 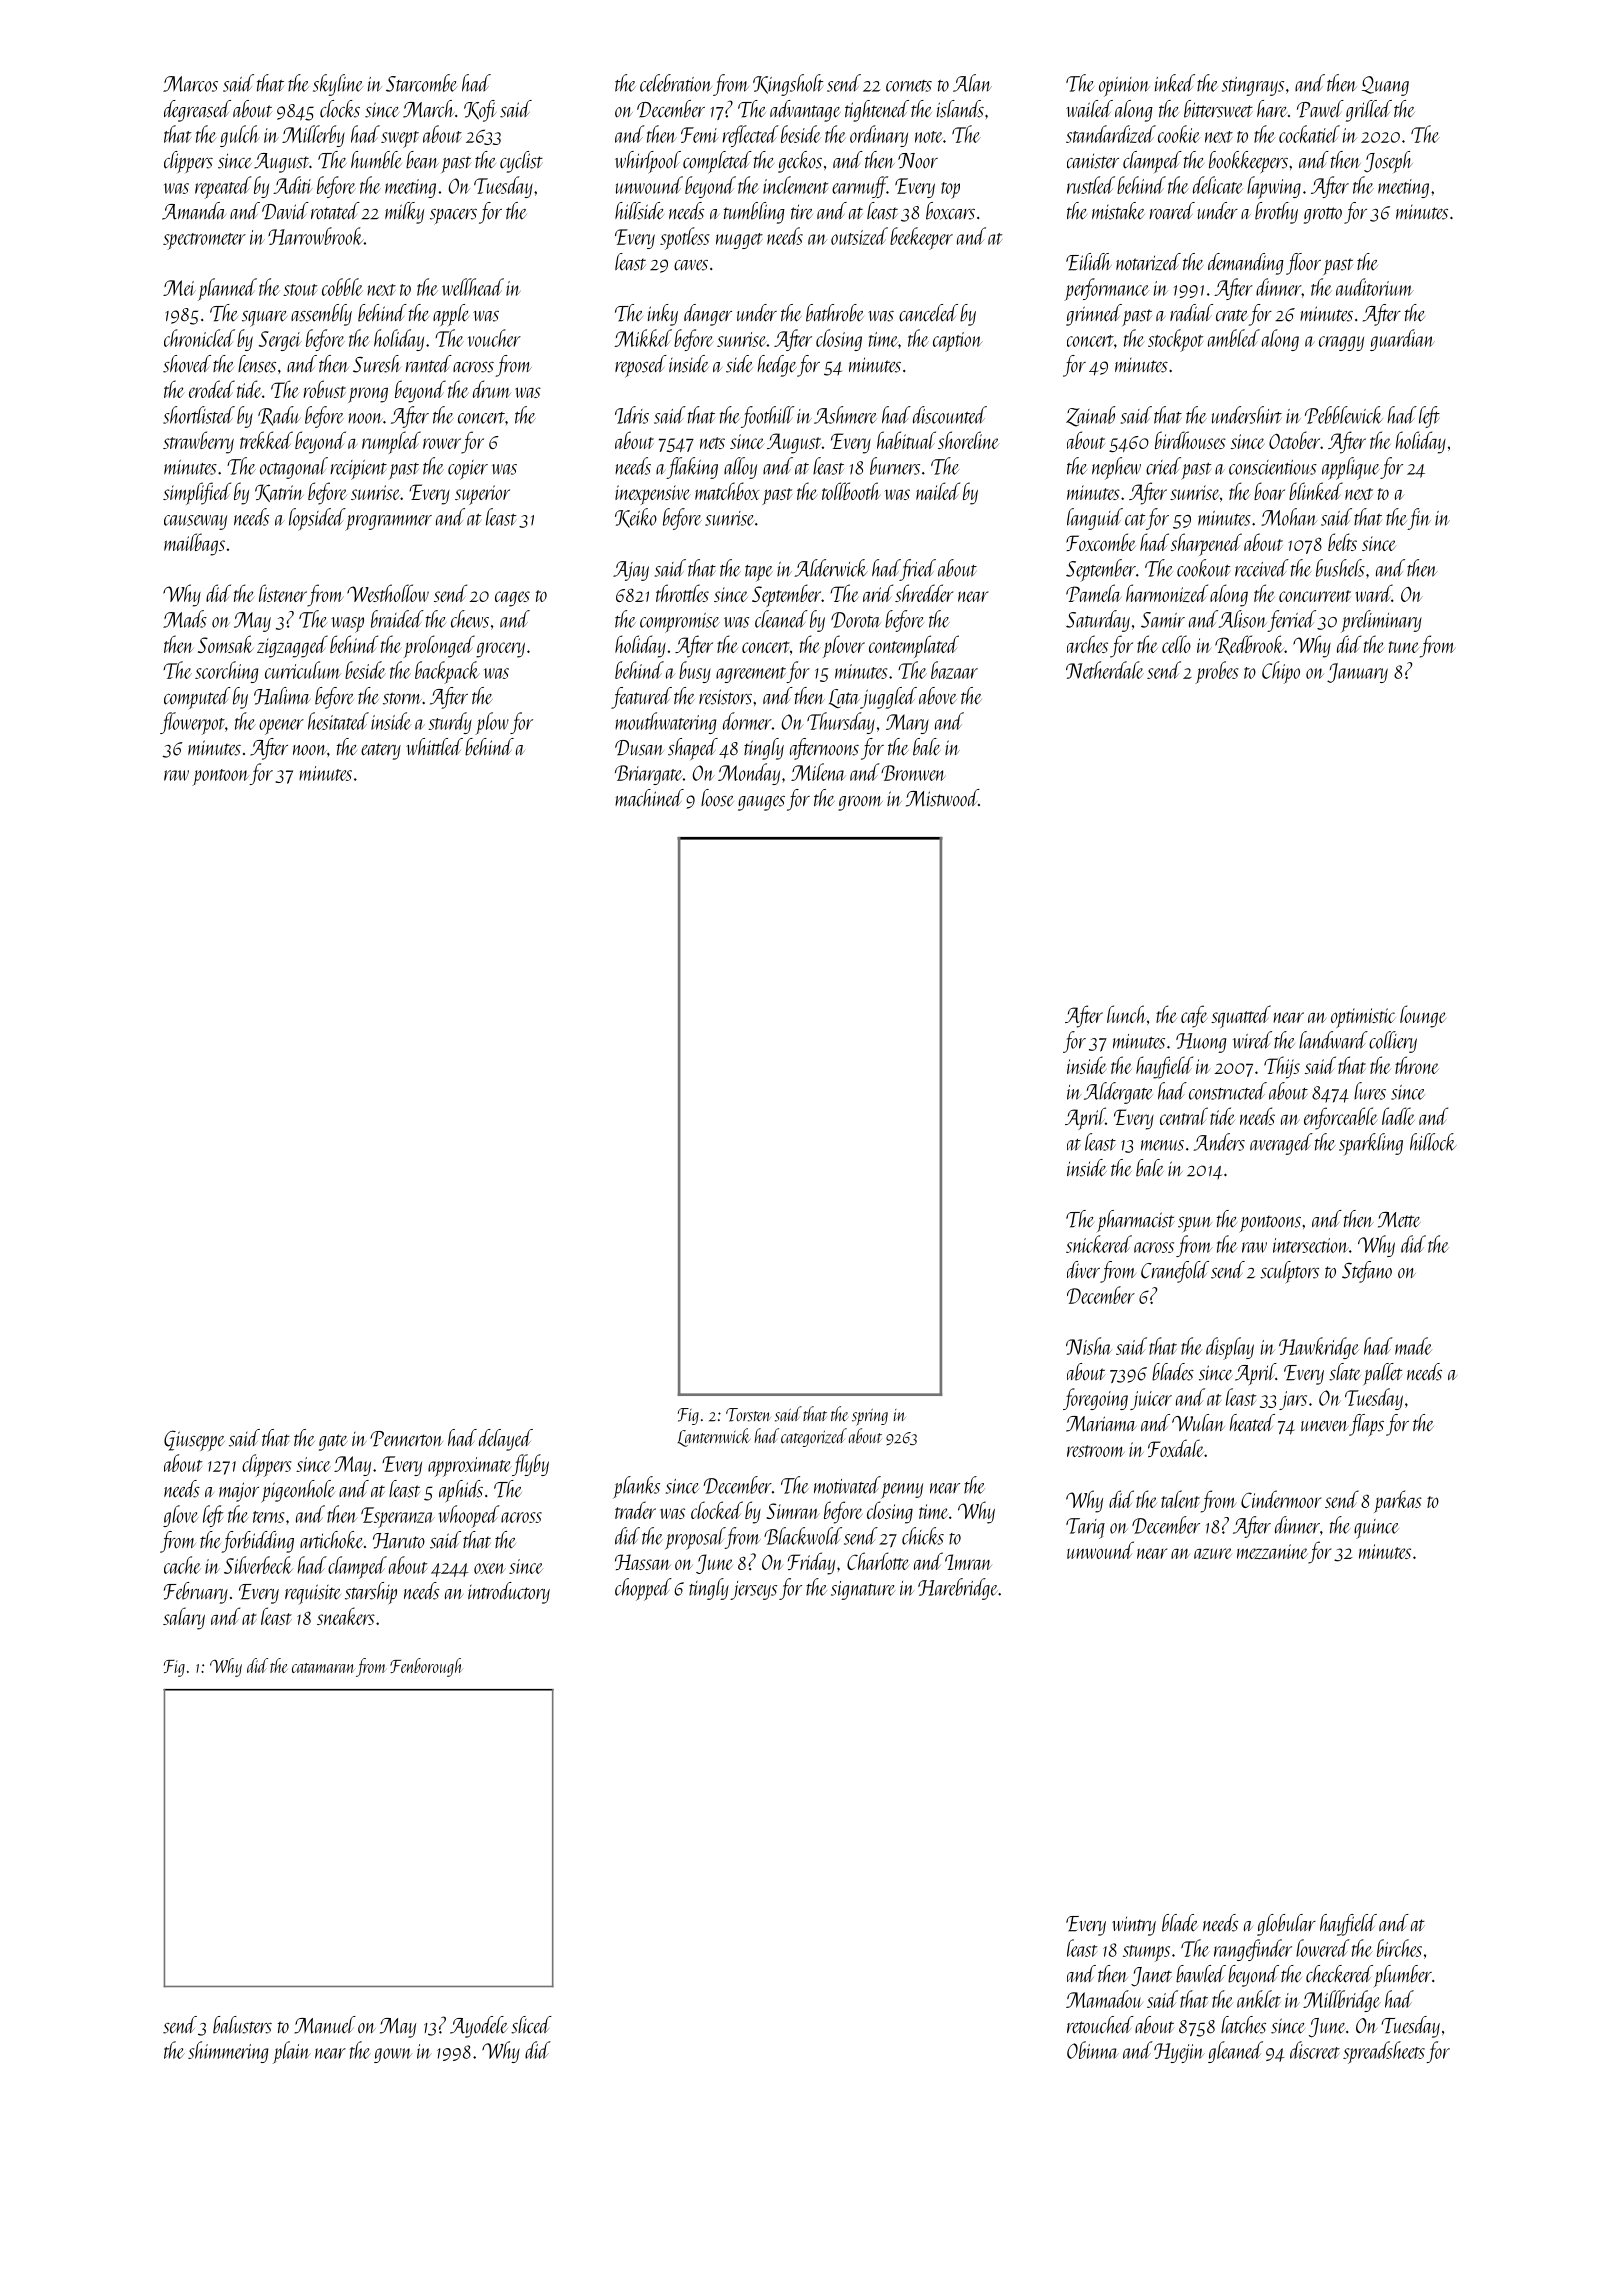 What do you see at coordinates (406, 1439) in the document?
I see `Pennerton` at bounding box center [406, 1439].
